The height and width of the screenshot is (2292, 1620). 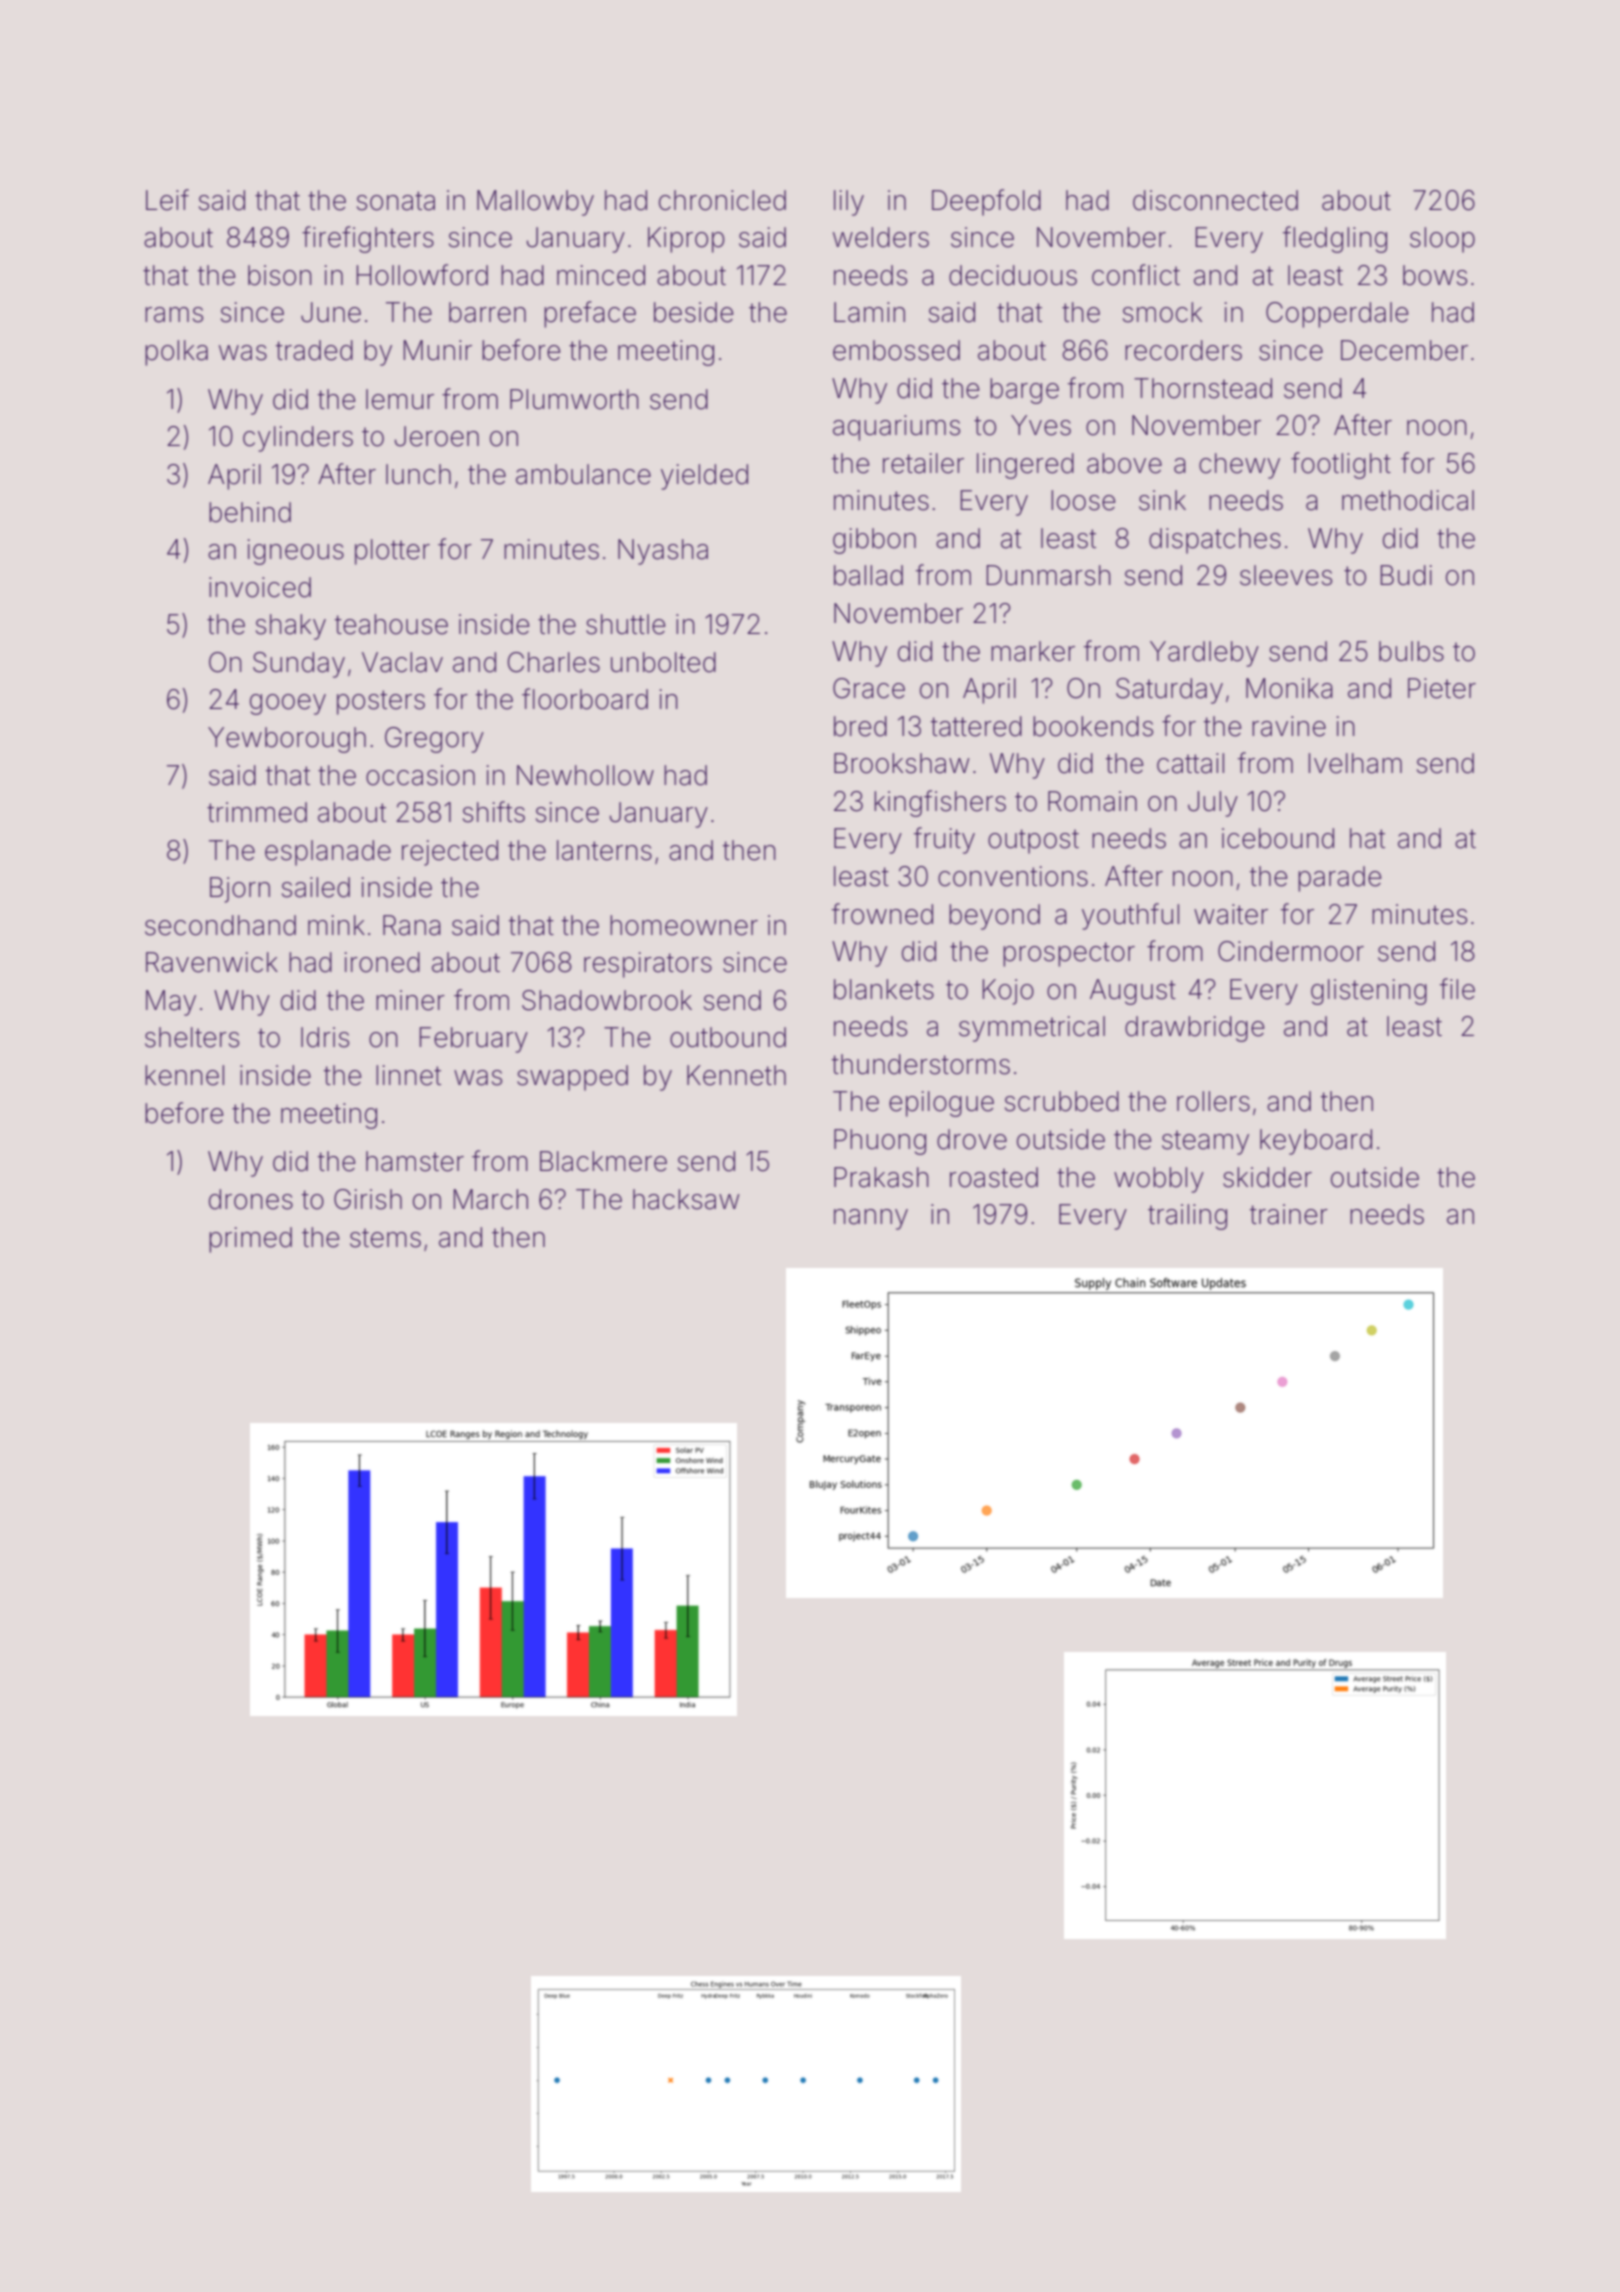 I want to click on minced, so click(x=601, y=275).
